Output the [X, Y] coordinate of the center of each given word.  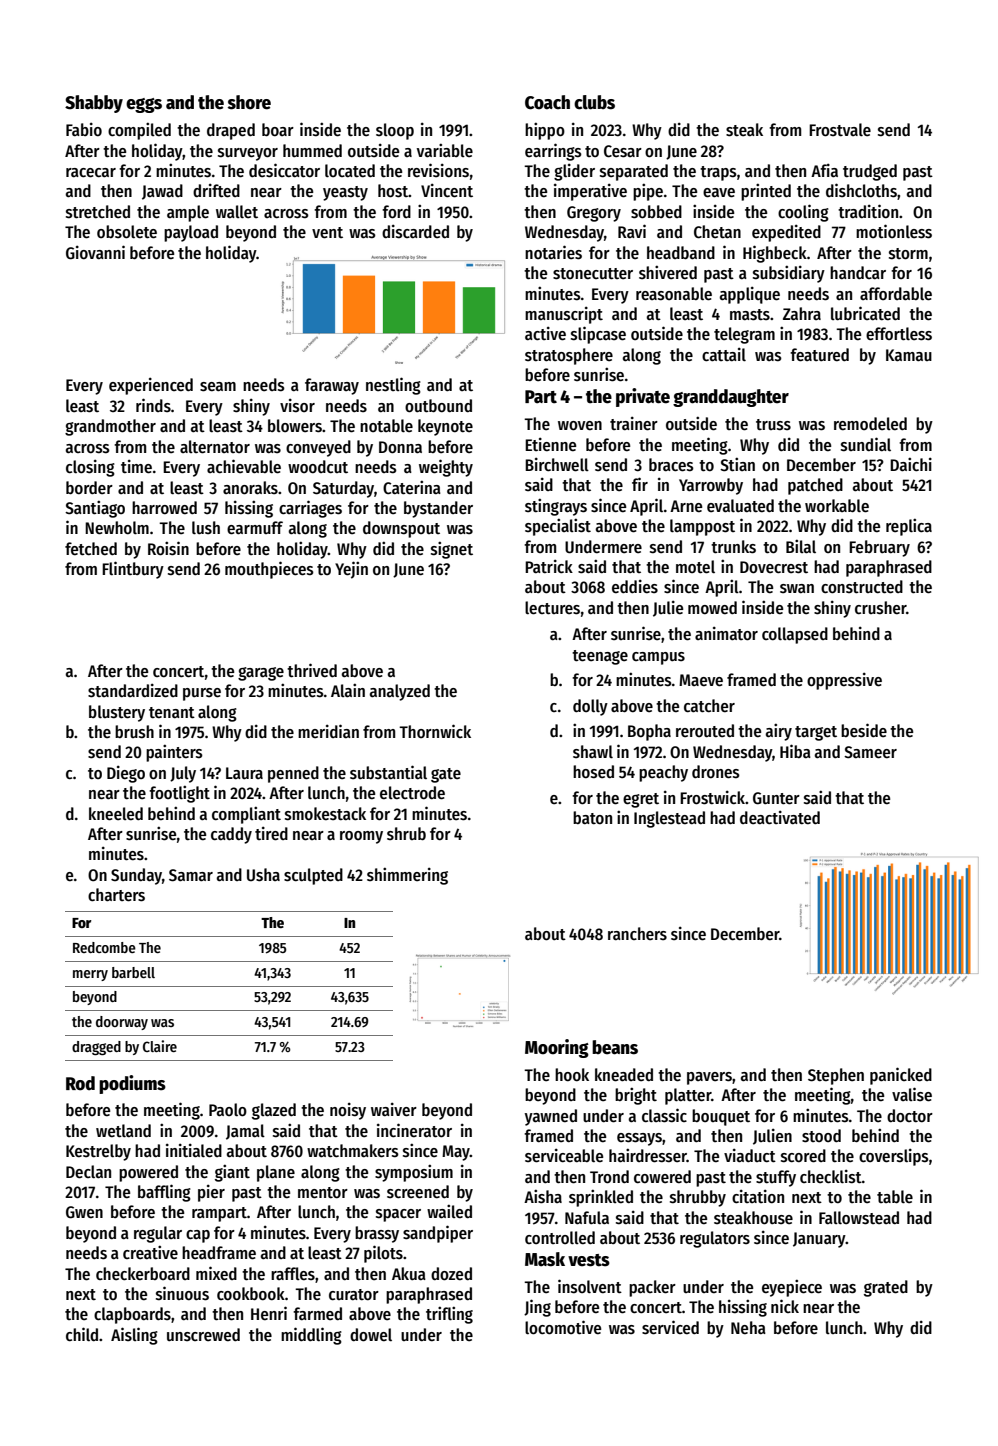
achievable [244, 466]
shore [249, 102]
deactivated [780, 817]
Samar [191, 875]
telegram [744, 335]
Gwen [84, 1212]
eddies [635, 586]
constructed [862, 587]
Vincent [447, 190]
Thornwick [435, 731]
